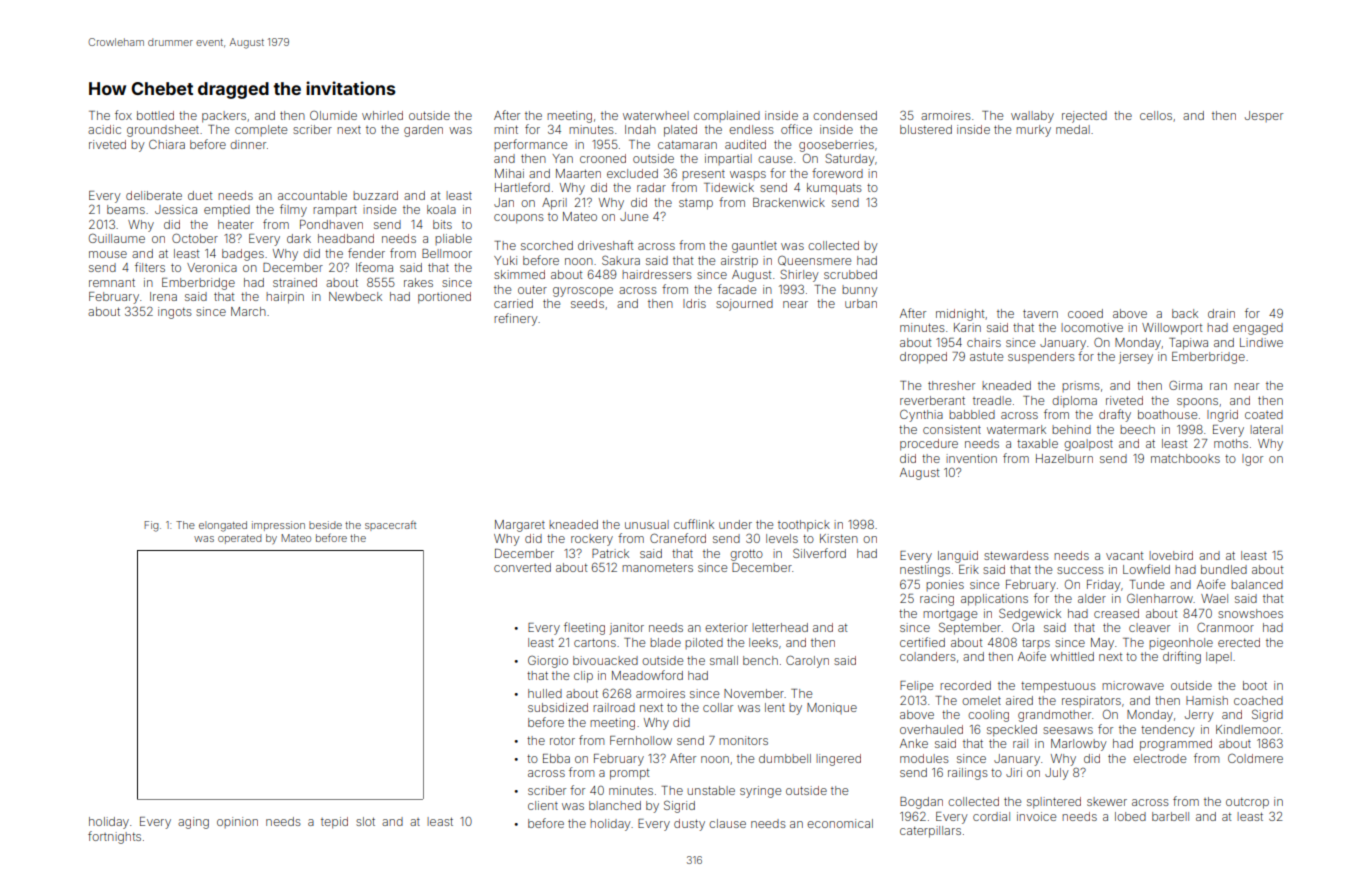  Describe the element at coordinates (114, 837) in the document. I see `fortnights` at that location.
